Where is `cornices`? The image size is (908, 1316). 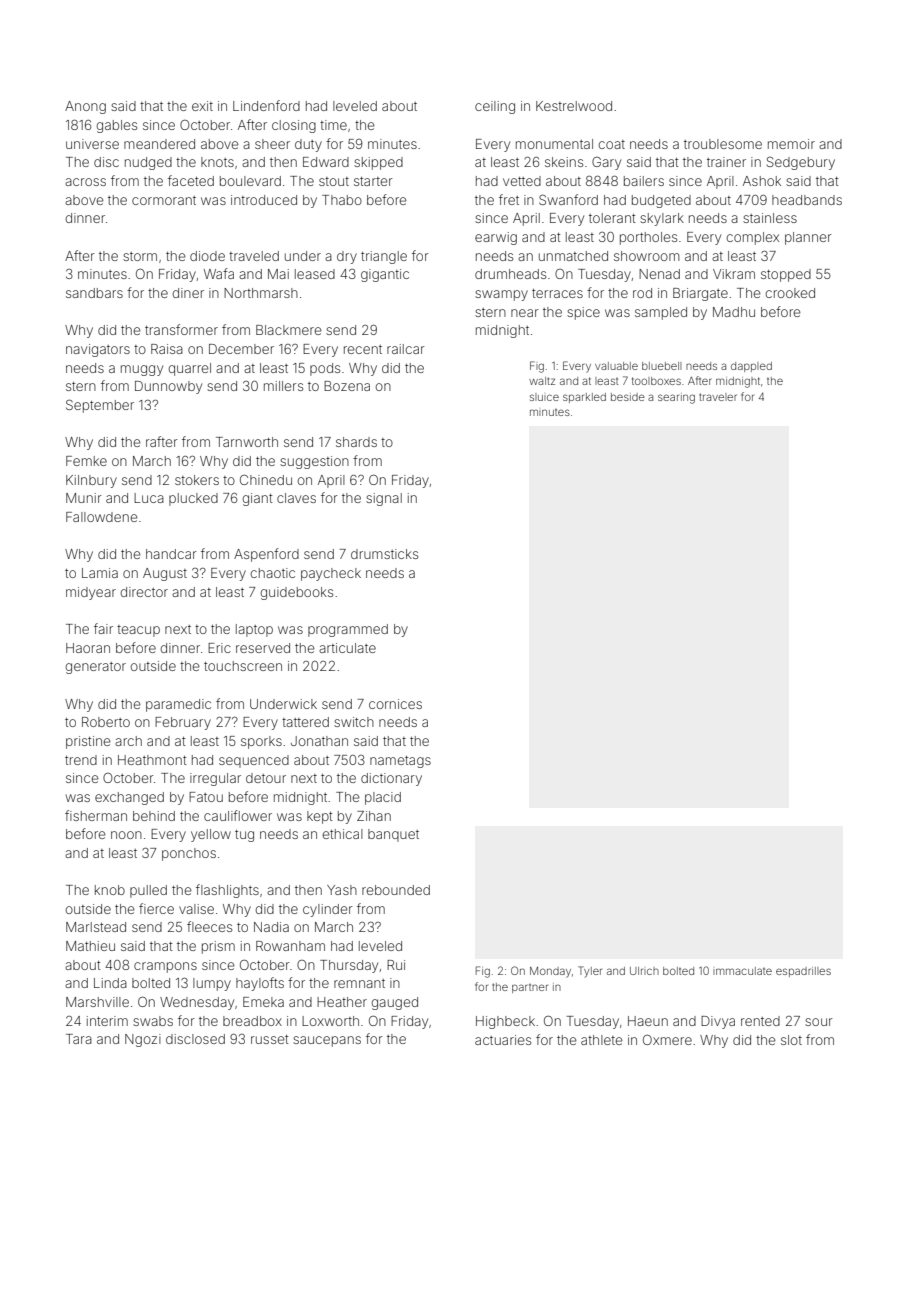 cornices is located at coordinates (395, 704).
